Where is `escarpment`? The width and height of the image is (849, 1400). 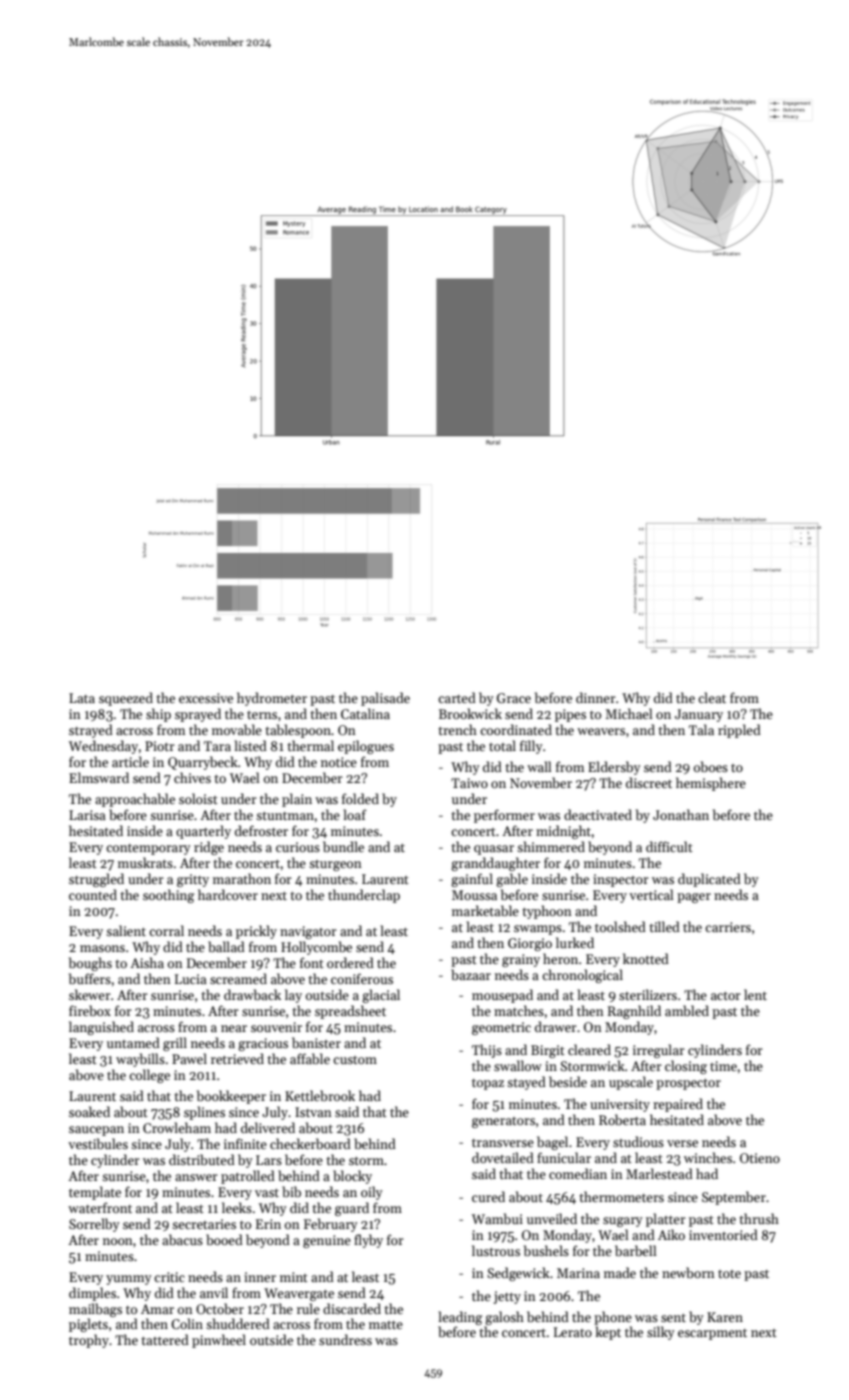
escarpment is located at coordinates (712, 1334).
